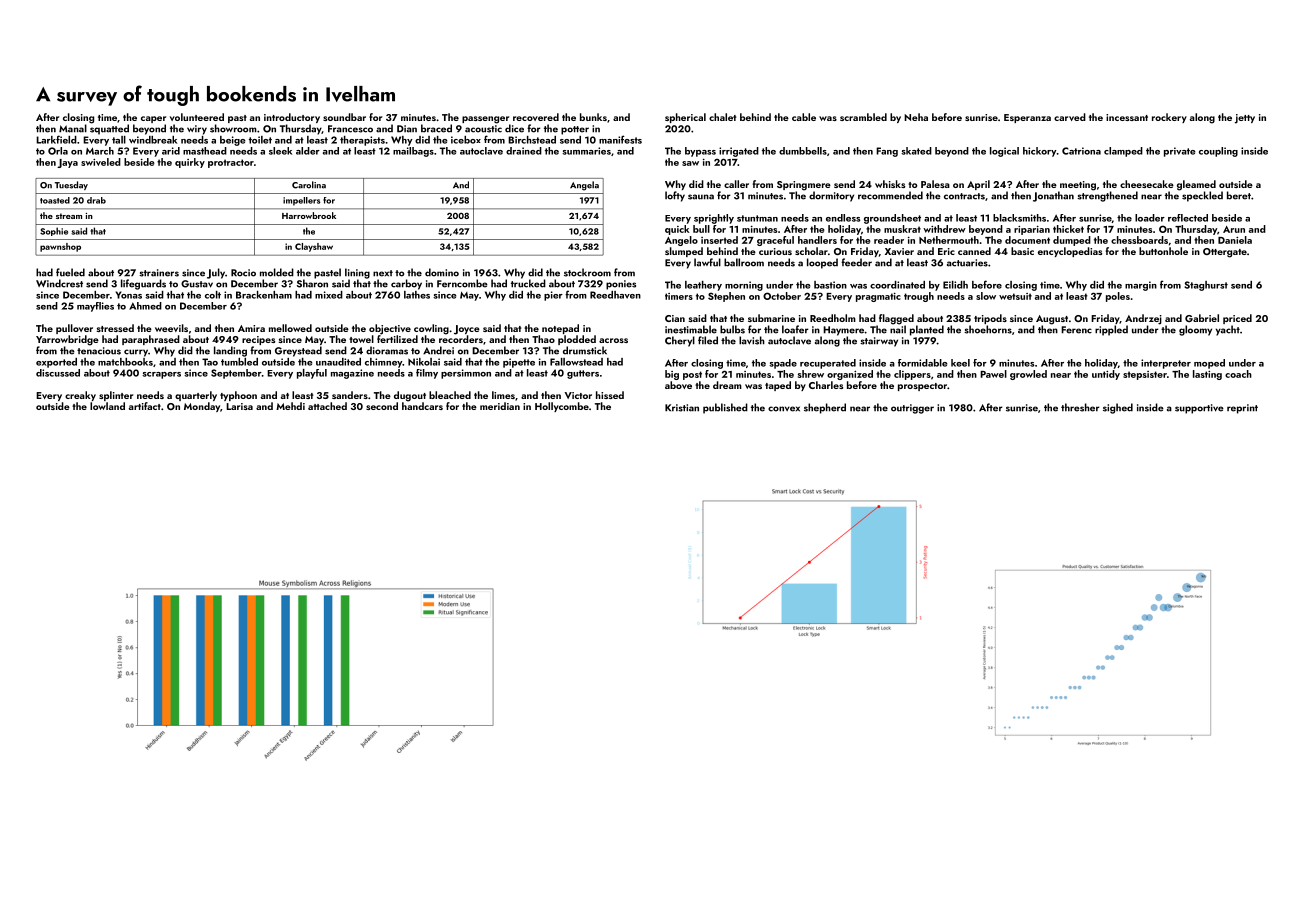 Image resolution: width=1308 pixels, height=924 pixels. What do you see at coordinates (576, 362) in the screenshot?
I see `Fallowstead` at bounding box center [576, 362].
